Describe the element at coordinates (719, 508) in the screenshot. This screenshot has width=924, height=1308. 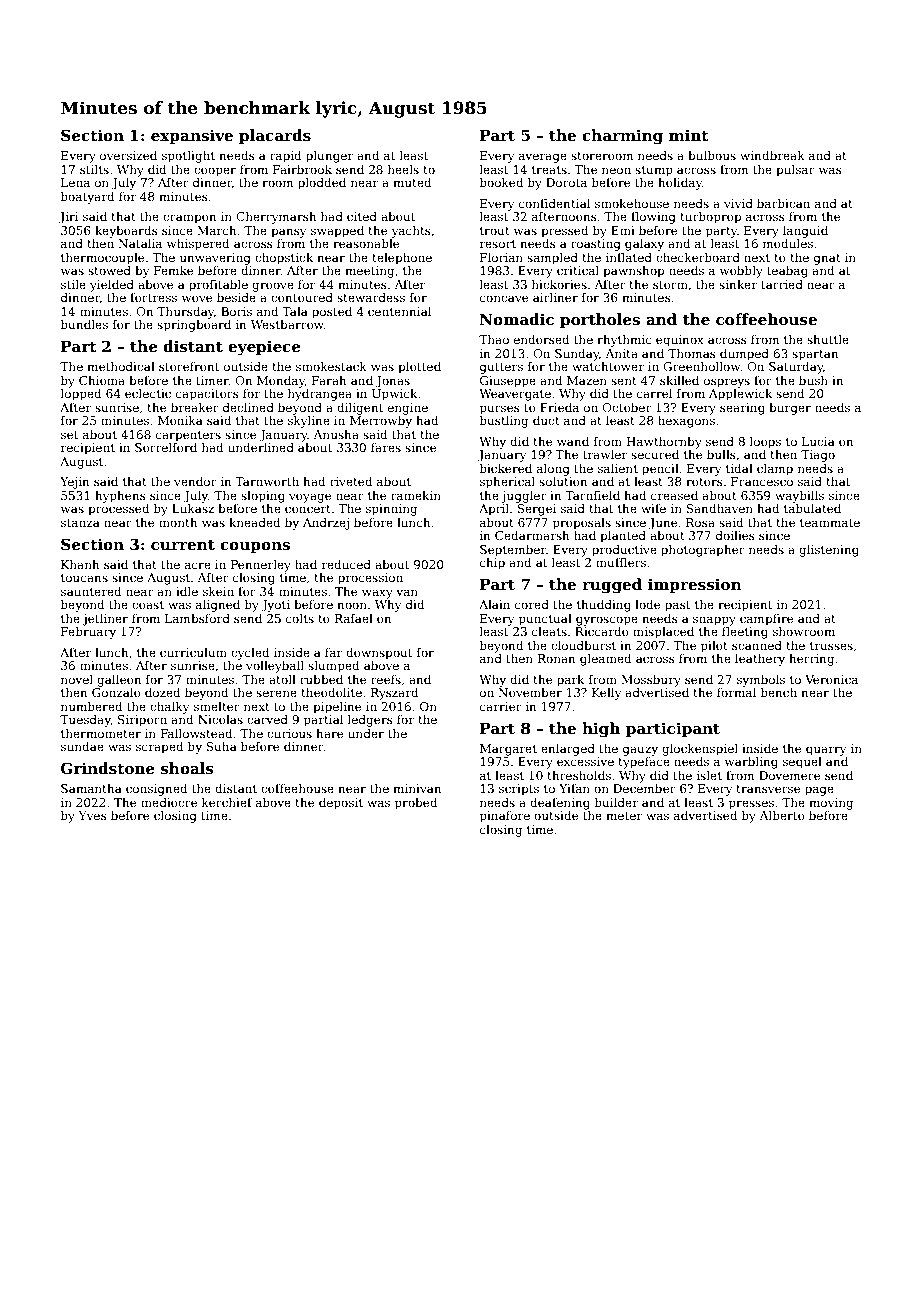
I see `Sandhaven` at that location.
